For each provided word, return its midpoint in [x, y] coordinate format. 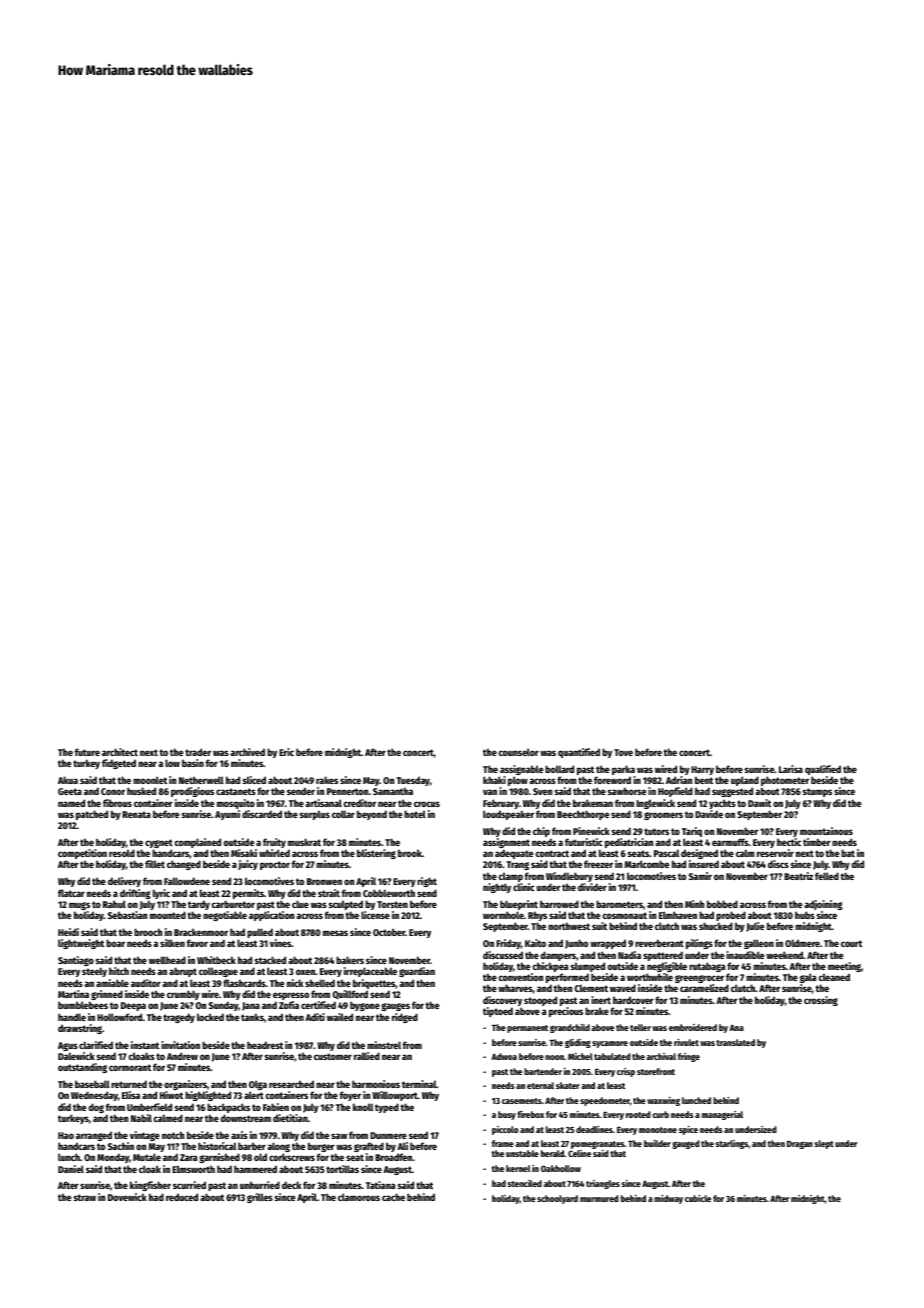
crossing [821, 1001]
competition [82, 854]
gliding [578, 1043]
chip [541, 832]
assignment [506, 843]
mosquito [236, 804]
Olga [258, 1086]
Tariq [692, 832]
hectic [789, 842]
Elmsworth [193, 1169]
